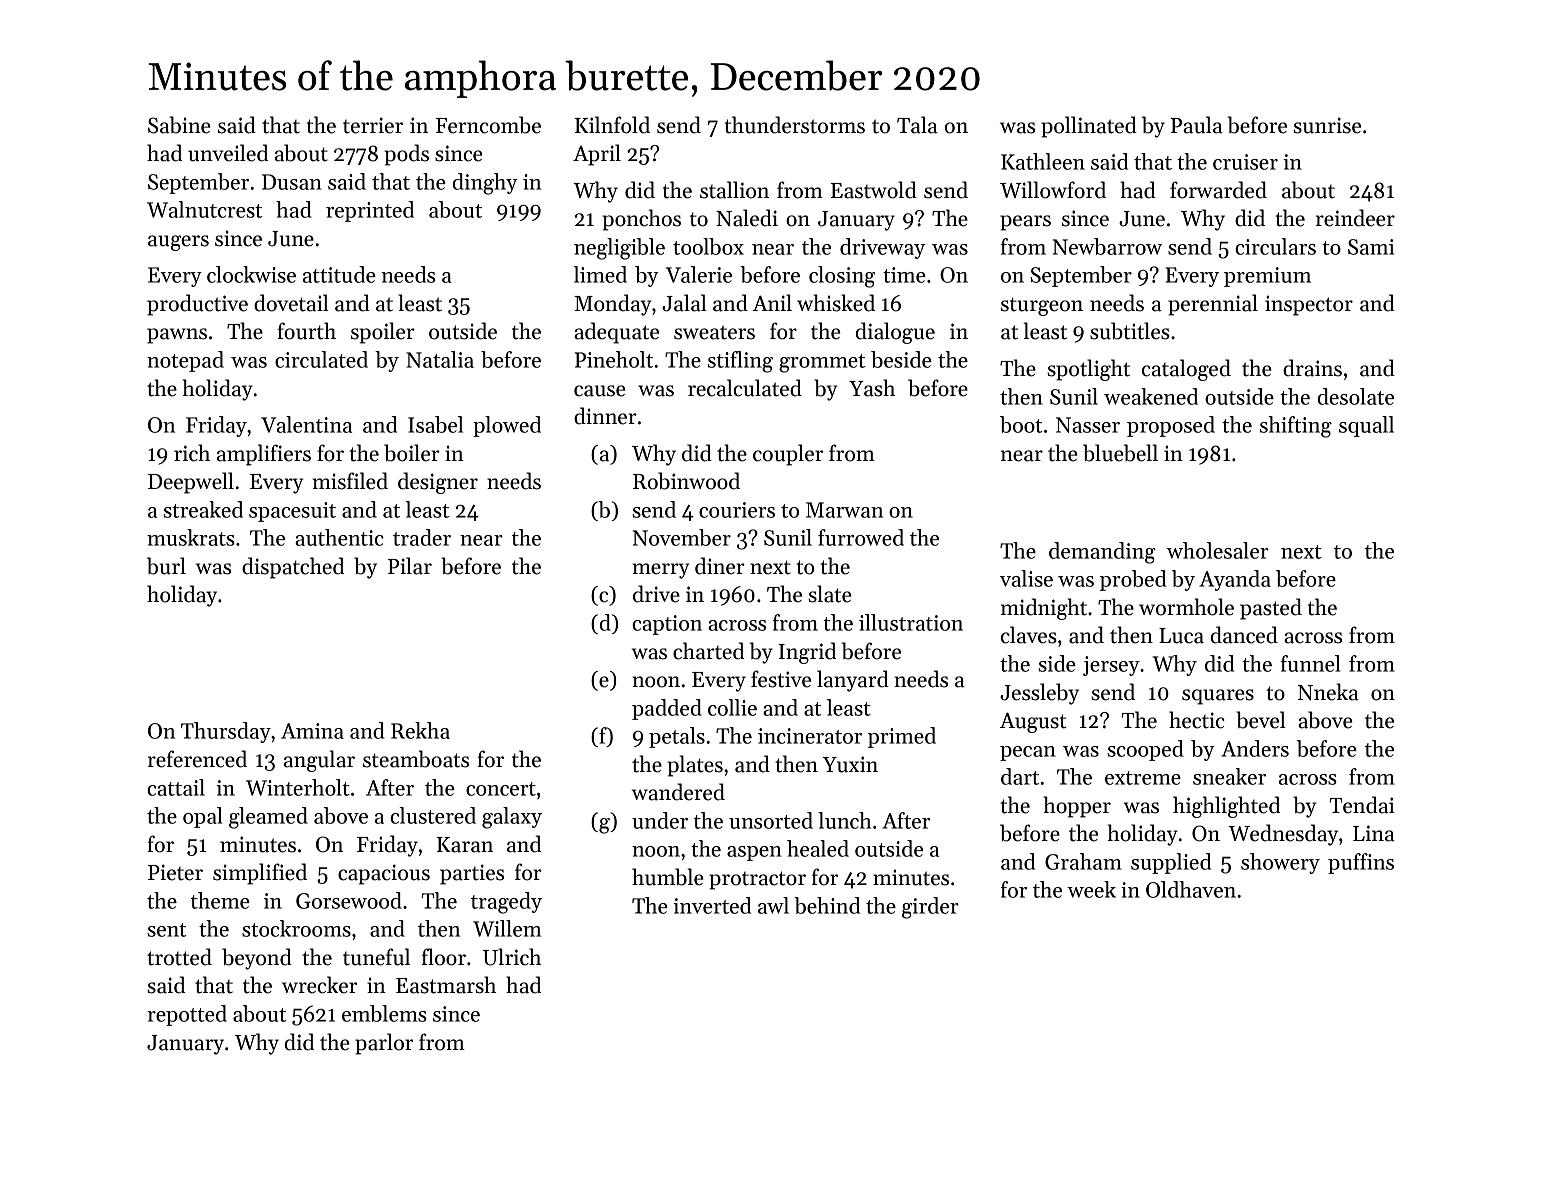 The height and width of the document is (1192, 1542). What do you see at coordinates (187, 1015) in the document?
I see `repotted` at bounding box center [187, 1015].
